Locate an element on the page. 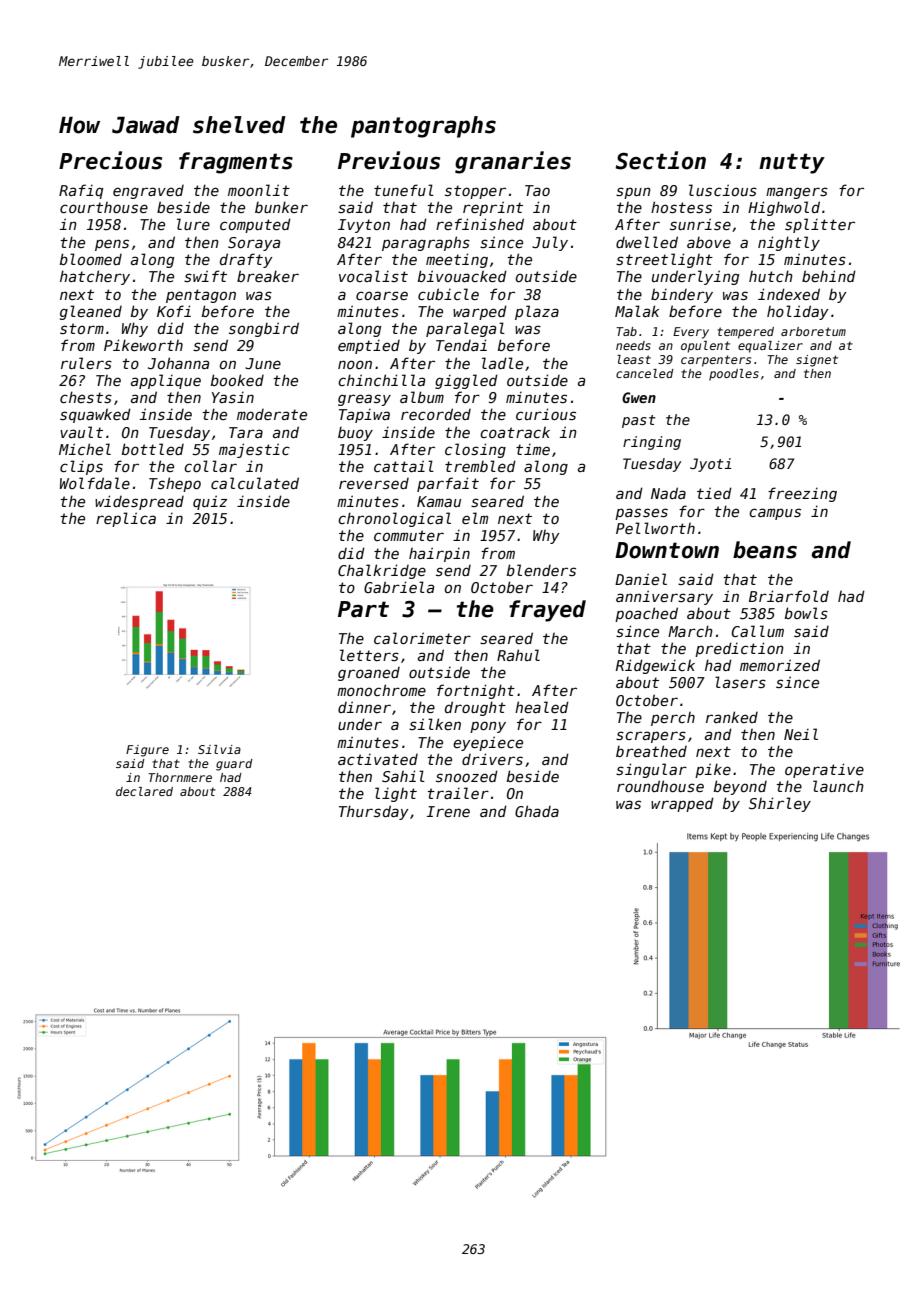 The image size is (924, 1308). bowls is located at coordinates (806, 613).
